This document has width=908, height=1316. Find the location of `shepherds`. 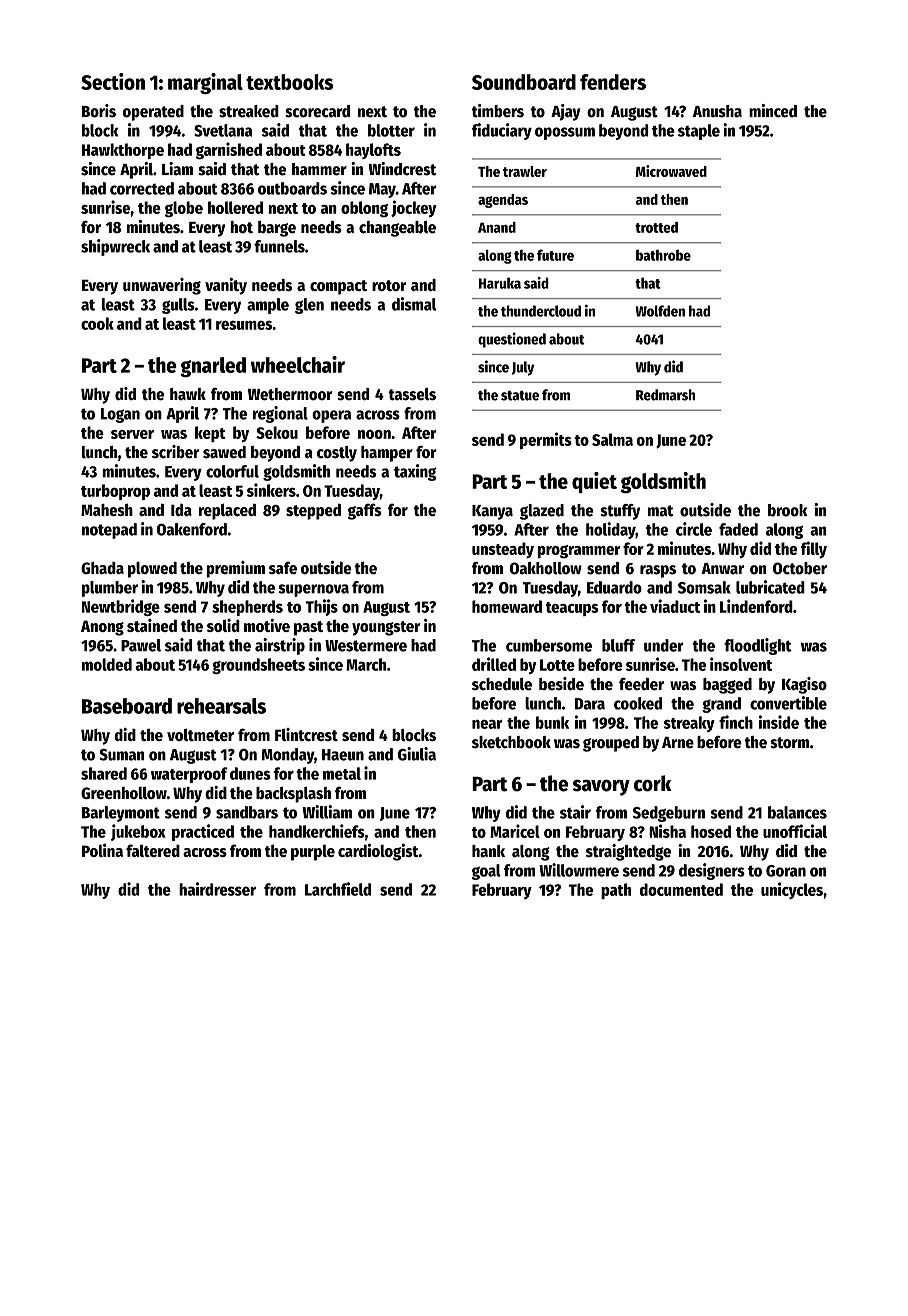

shepherds is located at coordinates (247, 608).
